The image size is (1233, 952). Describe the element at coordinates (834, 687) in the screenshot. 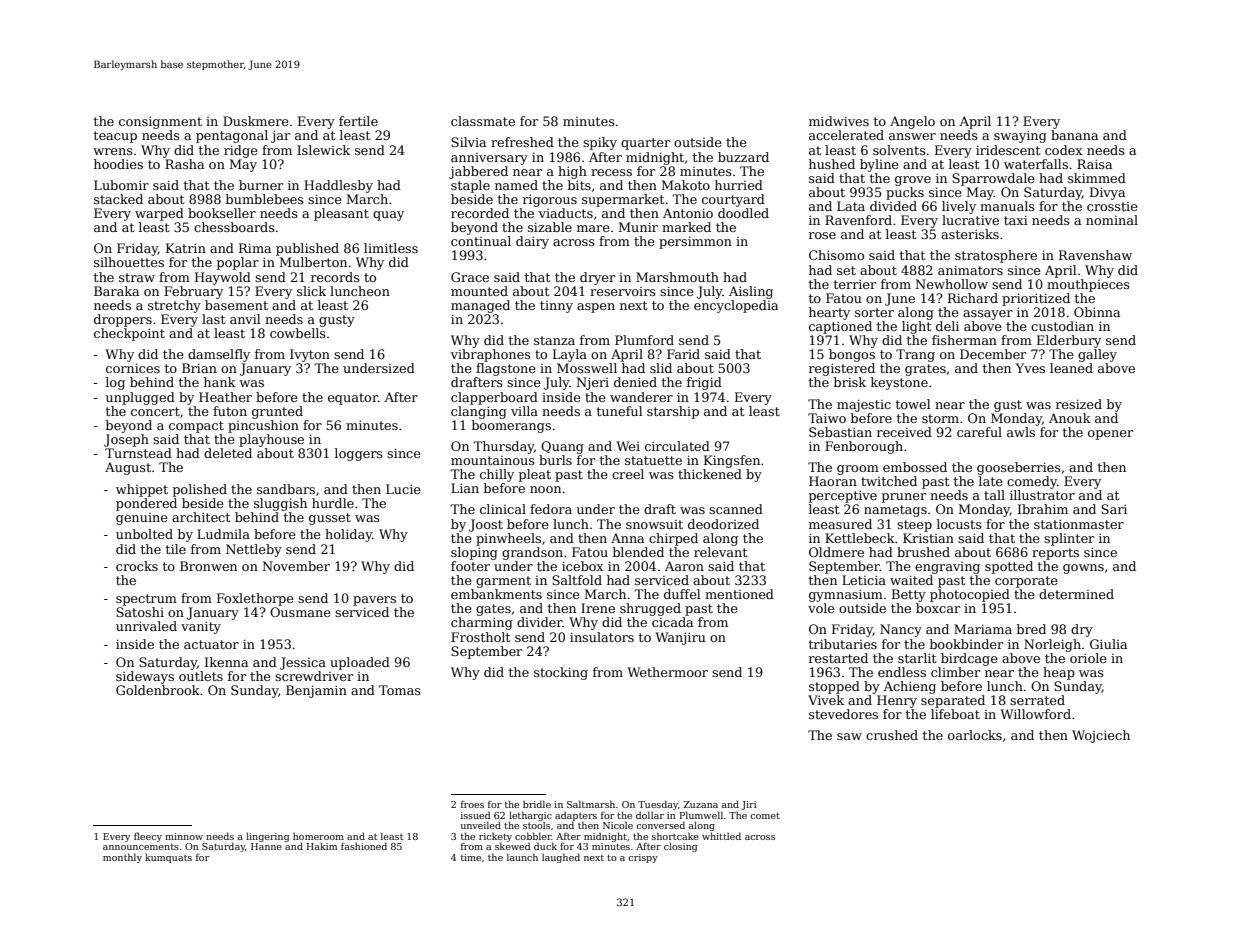

I see `stopped` at that location.
